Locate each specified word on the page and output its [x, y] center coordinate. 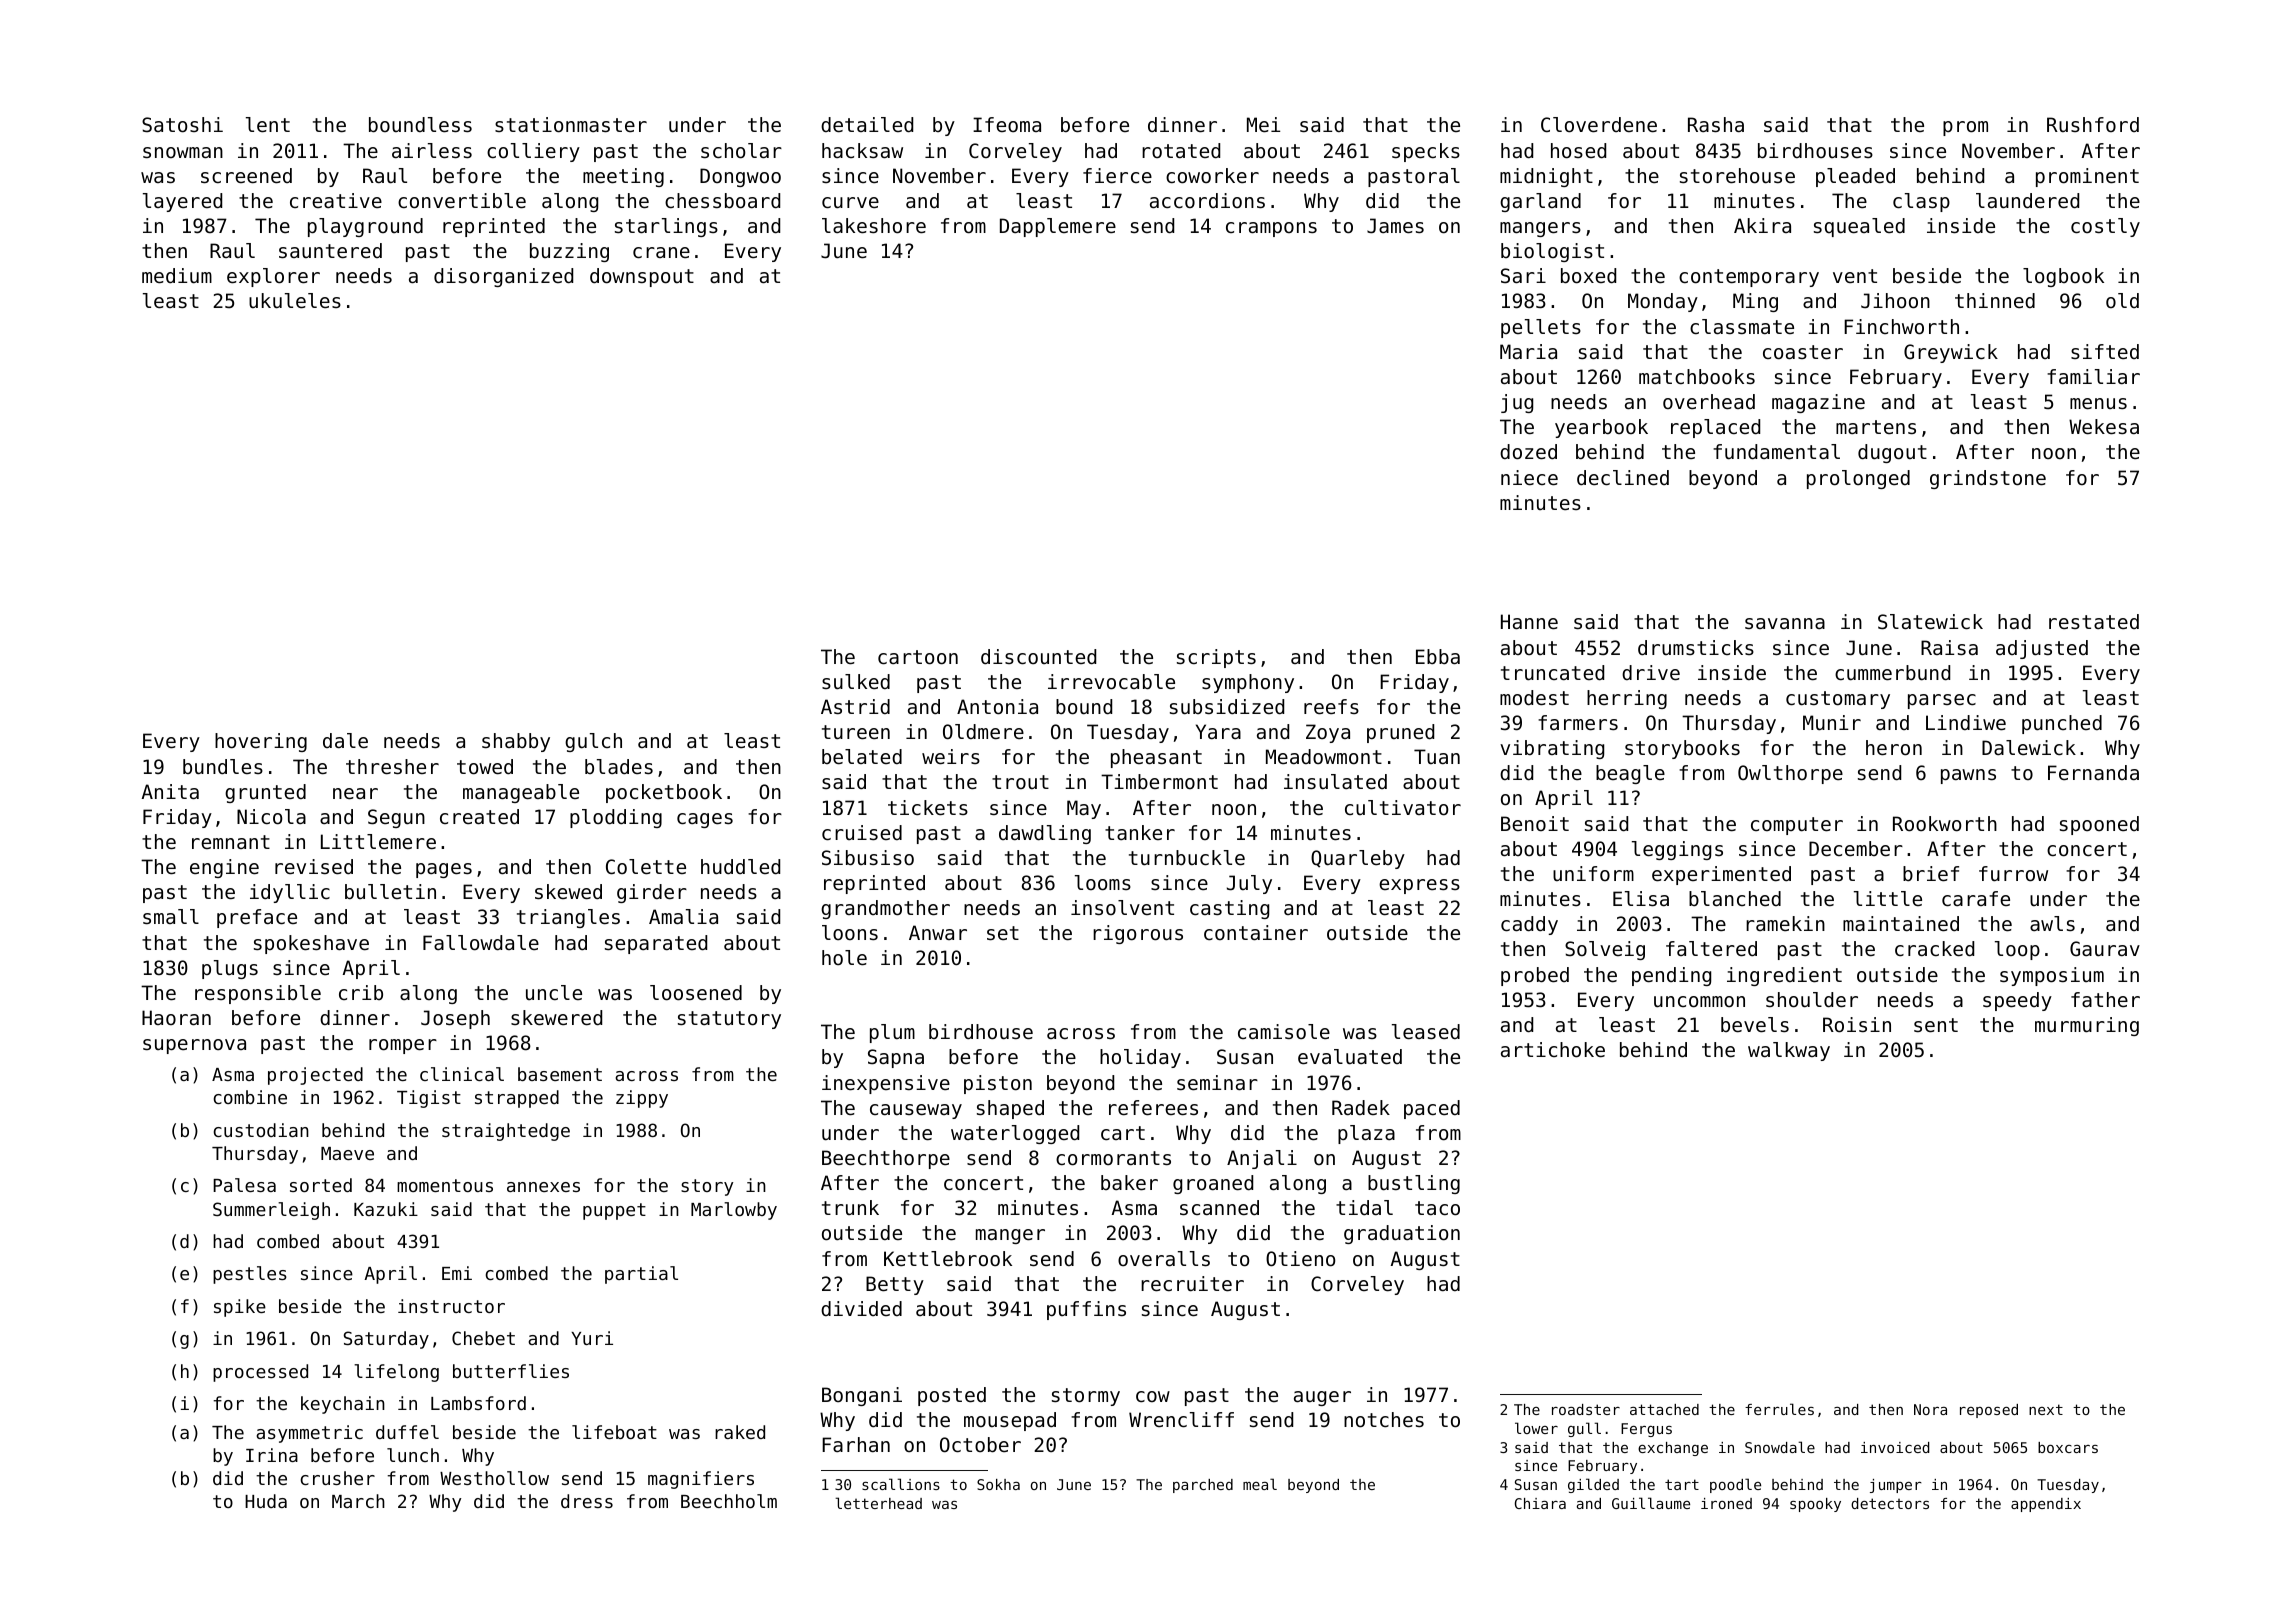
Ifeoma [1007, 125]
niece [1529, 478]
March [358, 1501]
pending [1671, 976]
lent [268, 125]
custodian [261, 1130]
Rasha [1716, 125]
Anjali [1262, 1159]
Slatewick [1930, 622]
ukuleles [295, 301]
